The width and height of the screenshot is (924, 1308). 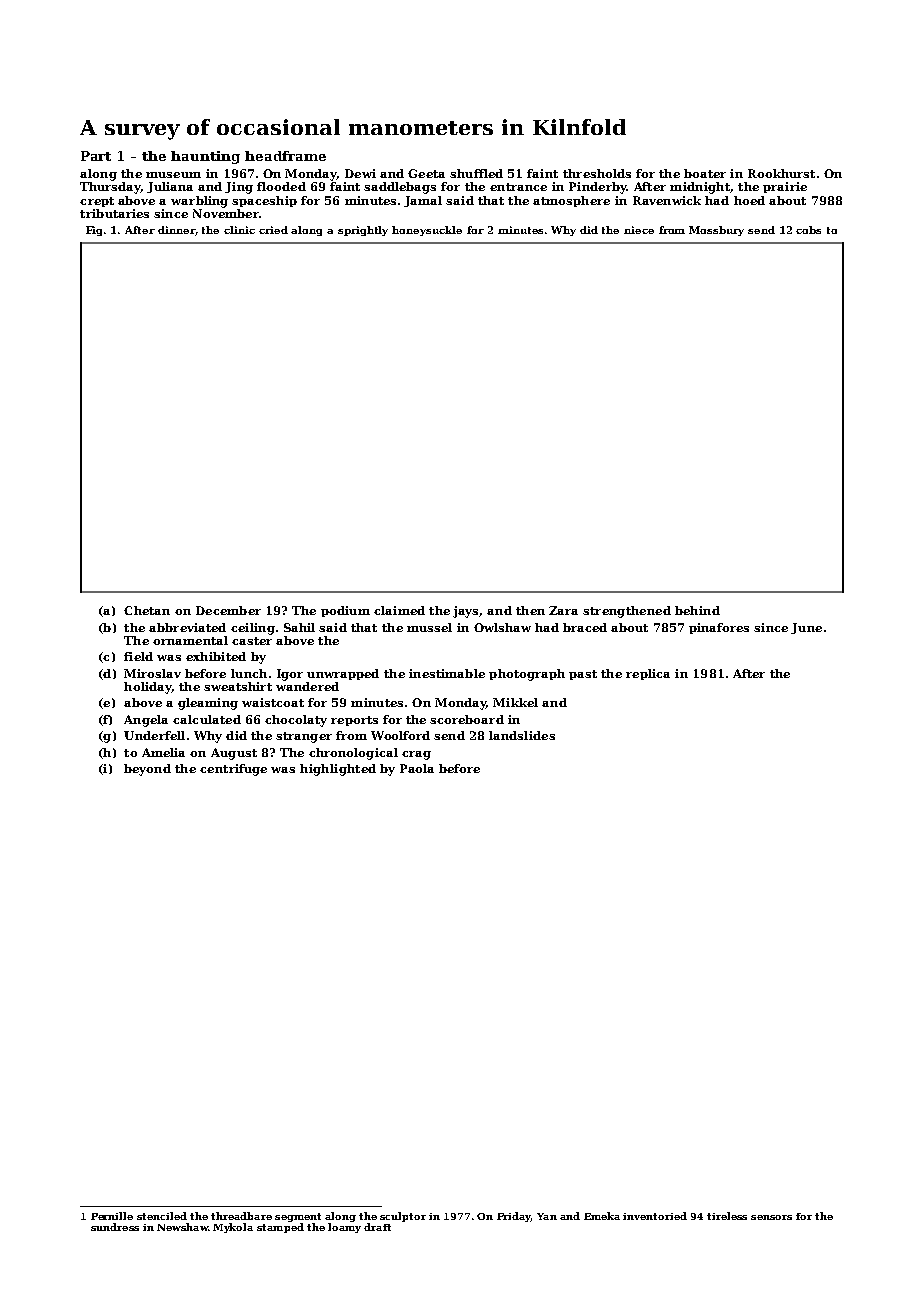 I want to click on dinner, so click(x=176, y=230).
